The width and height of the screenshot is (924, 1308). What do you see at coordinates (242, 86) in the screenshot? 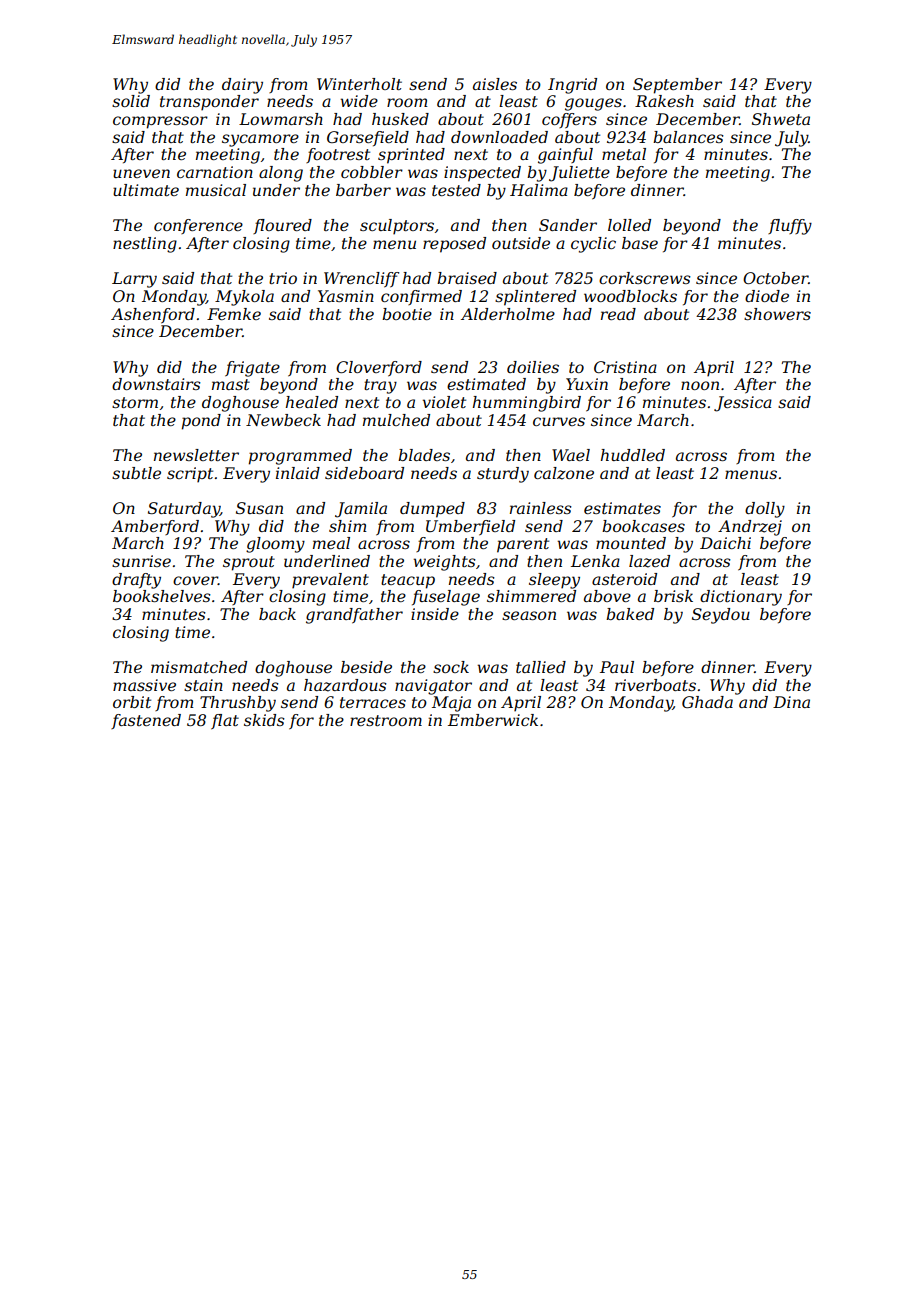
I see `dairy` at bounding box center [242, 86].
